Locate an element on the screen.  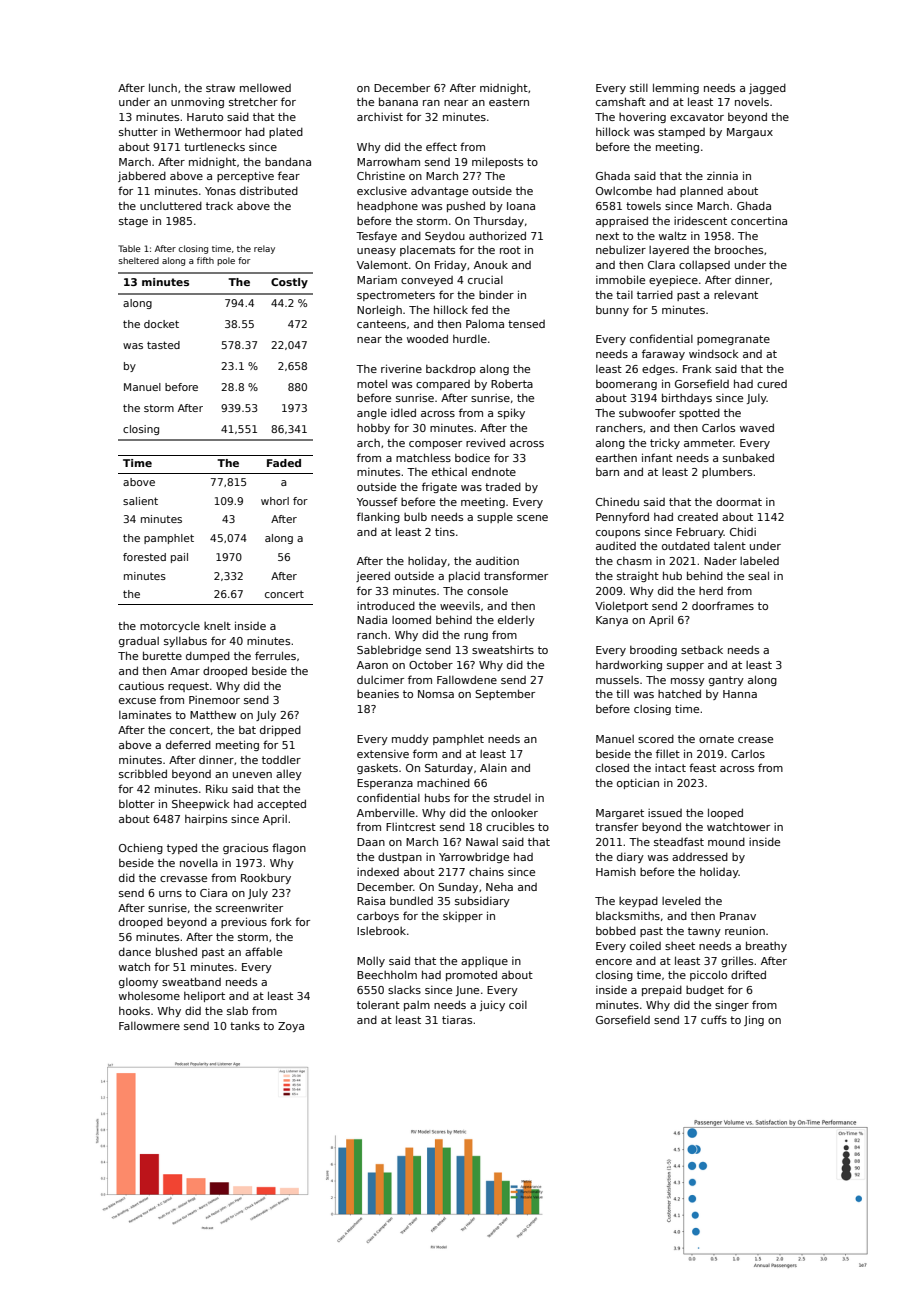
lunch is located at coordinates (163, 87).
